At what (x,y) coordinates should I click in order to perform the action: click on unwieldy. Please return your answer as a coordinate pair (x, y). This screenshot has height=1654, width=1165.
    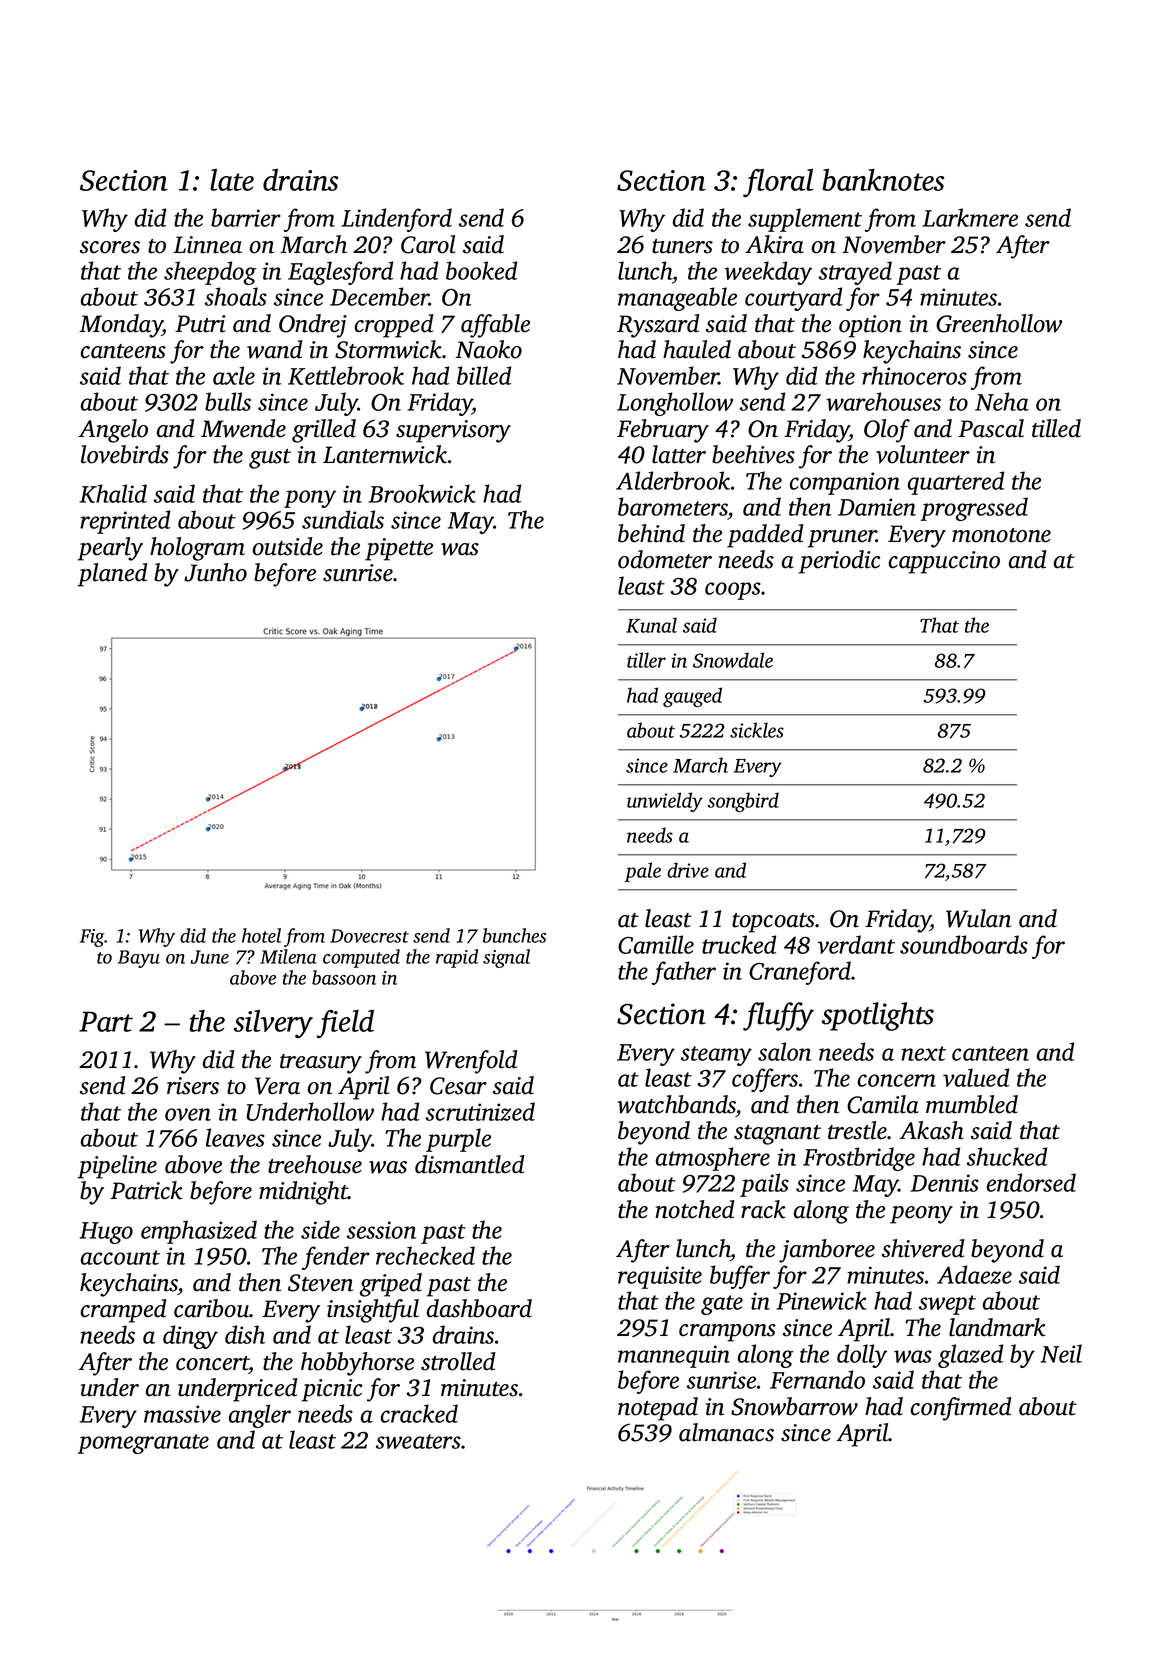
    Looking at the image, I should click on (665, 802).
